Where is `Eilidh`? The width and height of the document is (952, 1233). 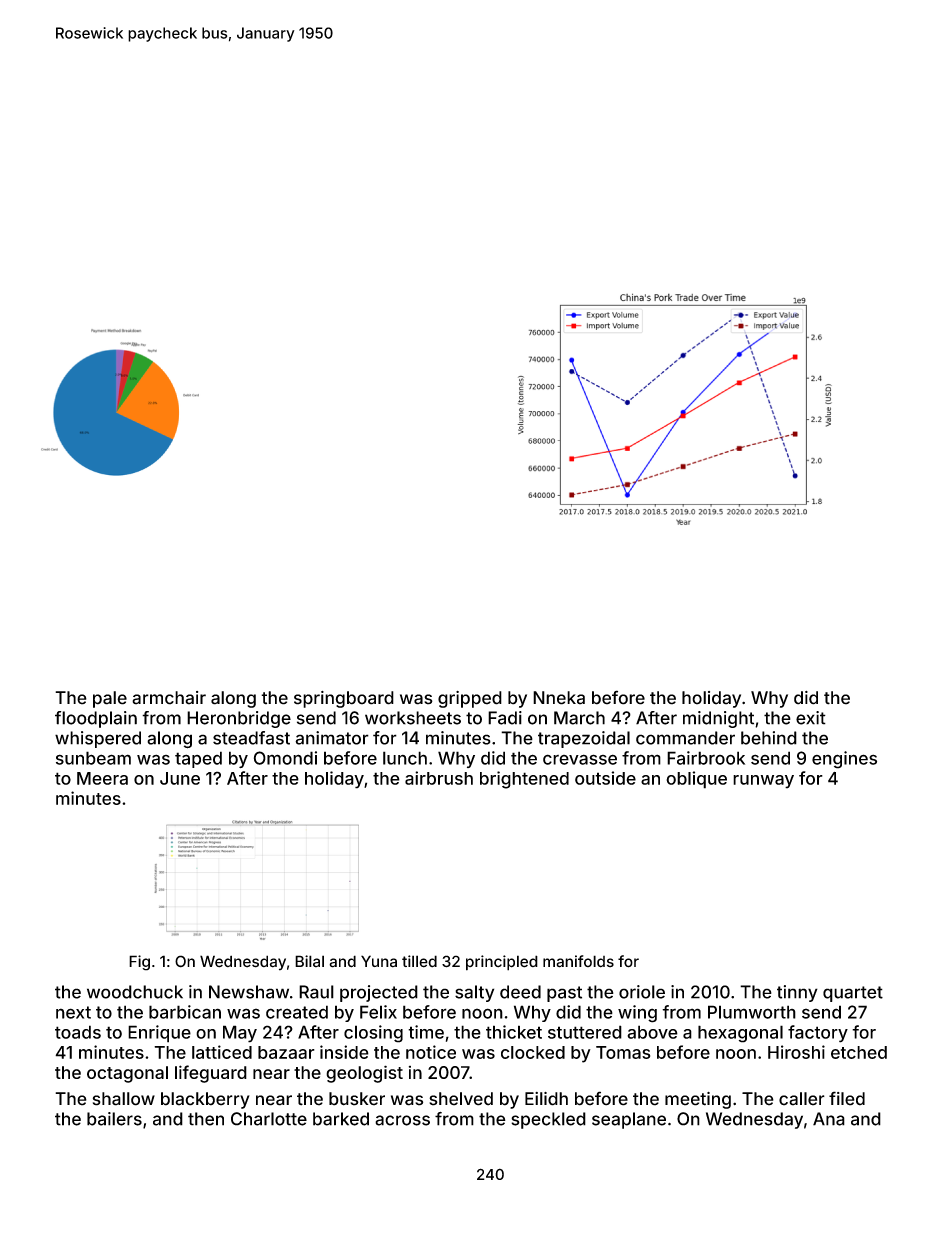
Eilidh is located at coordinates (546, 1099).
